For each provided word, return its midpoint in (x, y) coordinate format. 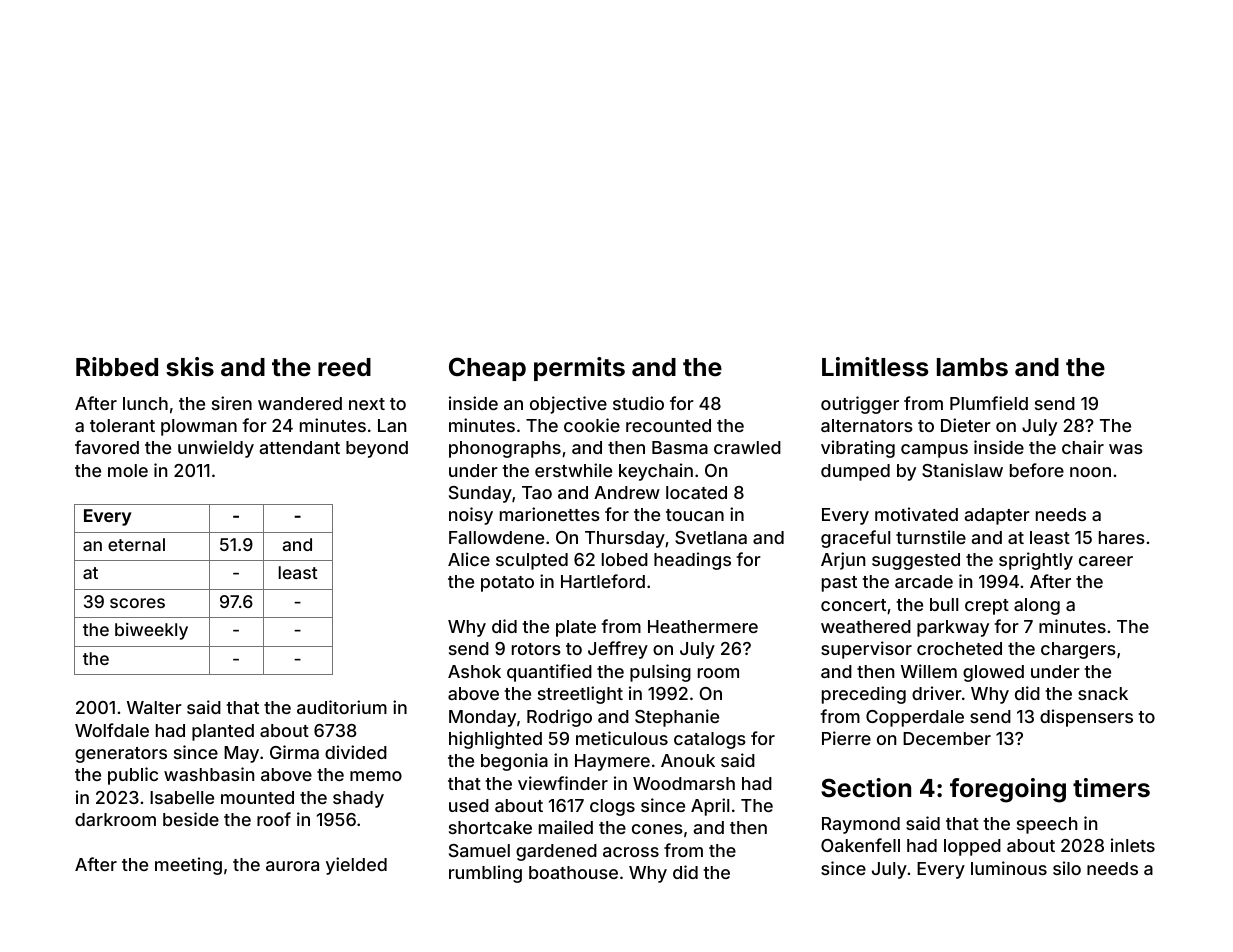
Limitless (875, 367)
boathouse (573, 872)
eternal (136, 544)
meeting (188, 866)
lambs (972, 367)
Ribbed (117, 366)
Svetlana (711, 537)
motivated (916, 514)
